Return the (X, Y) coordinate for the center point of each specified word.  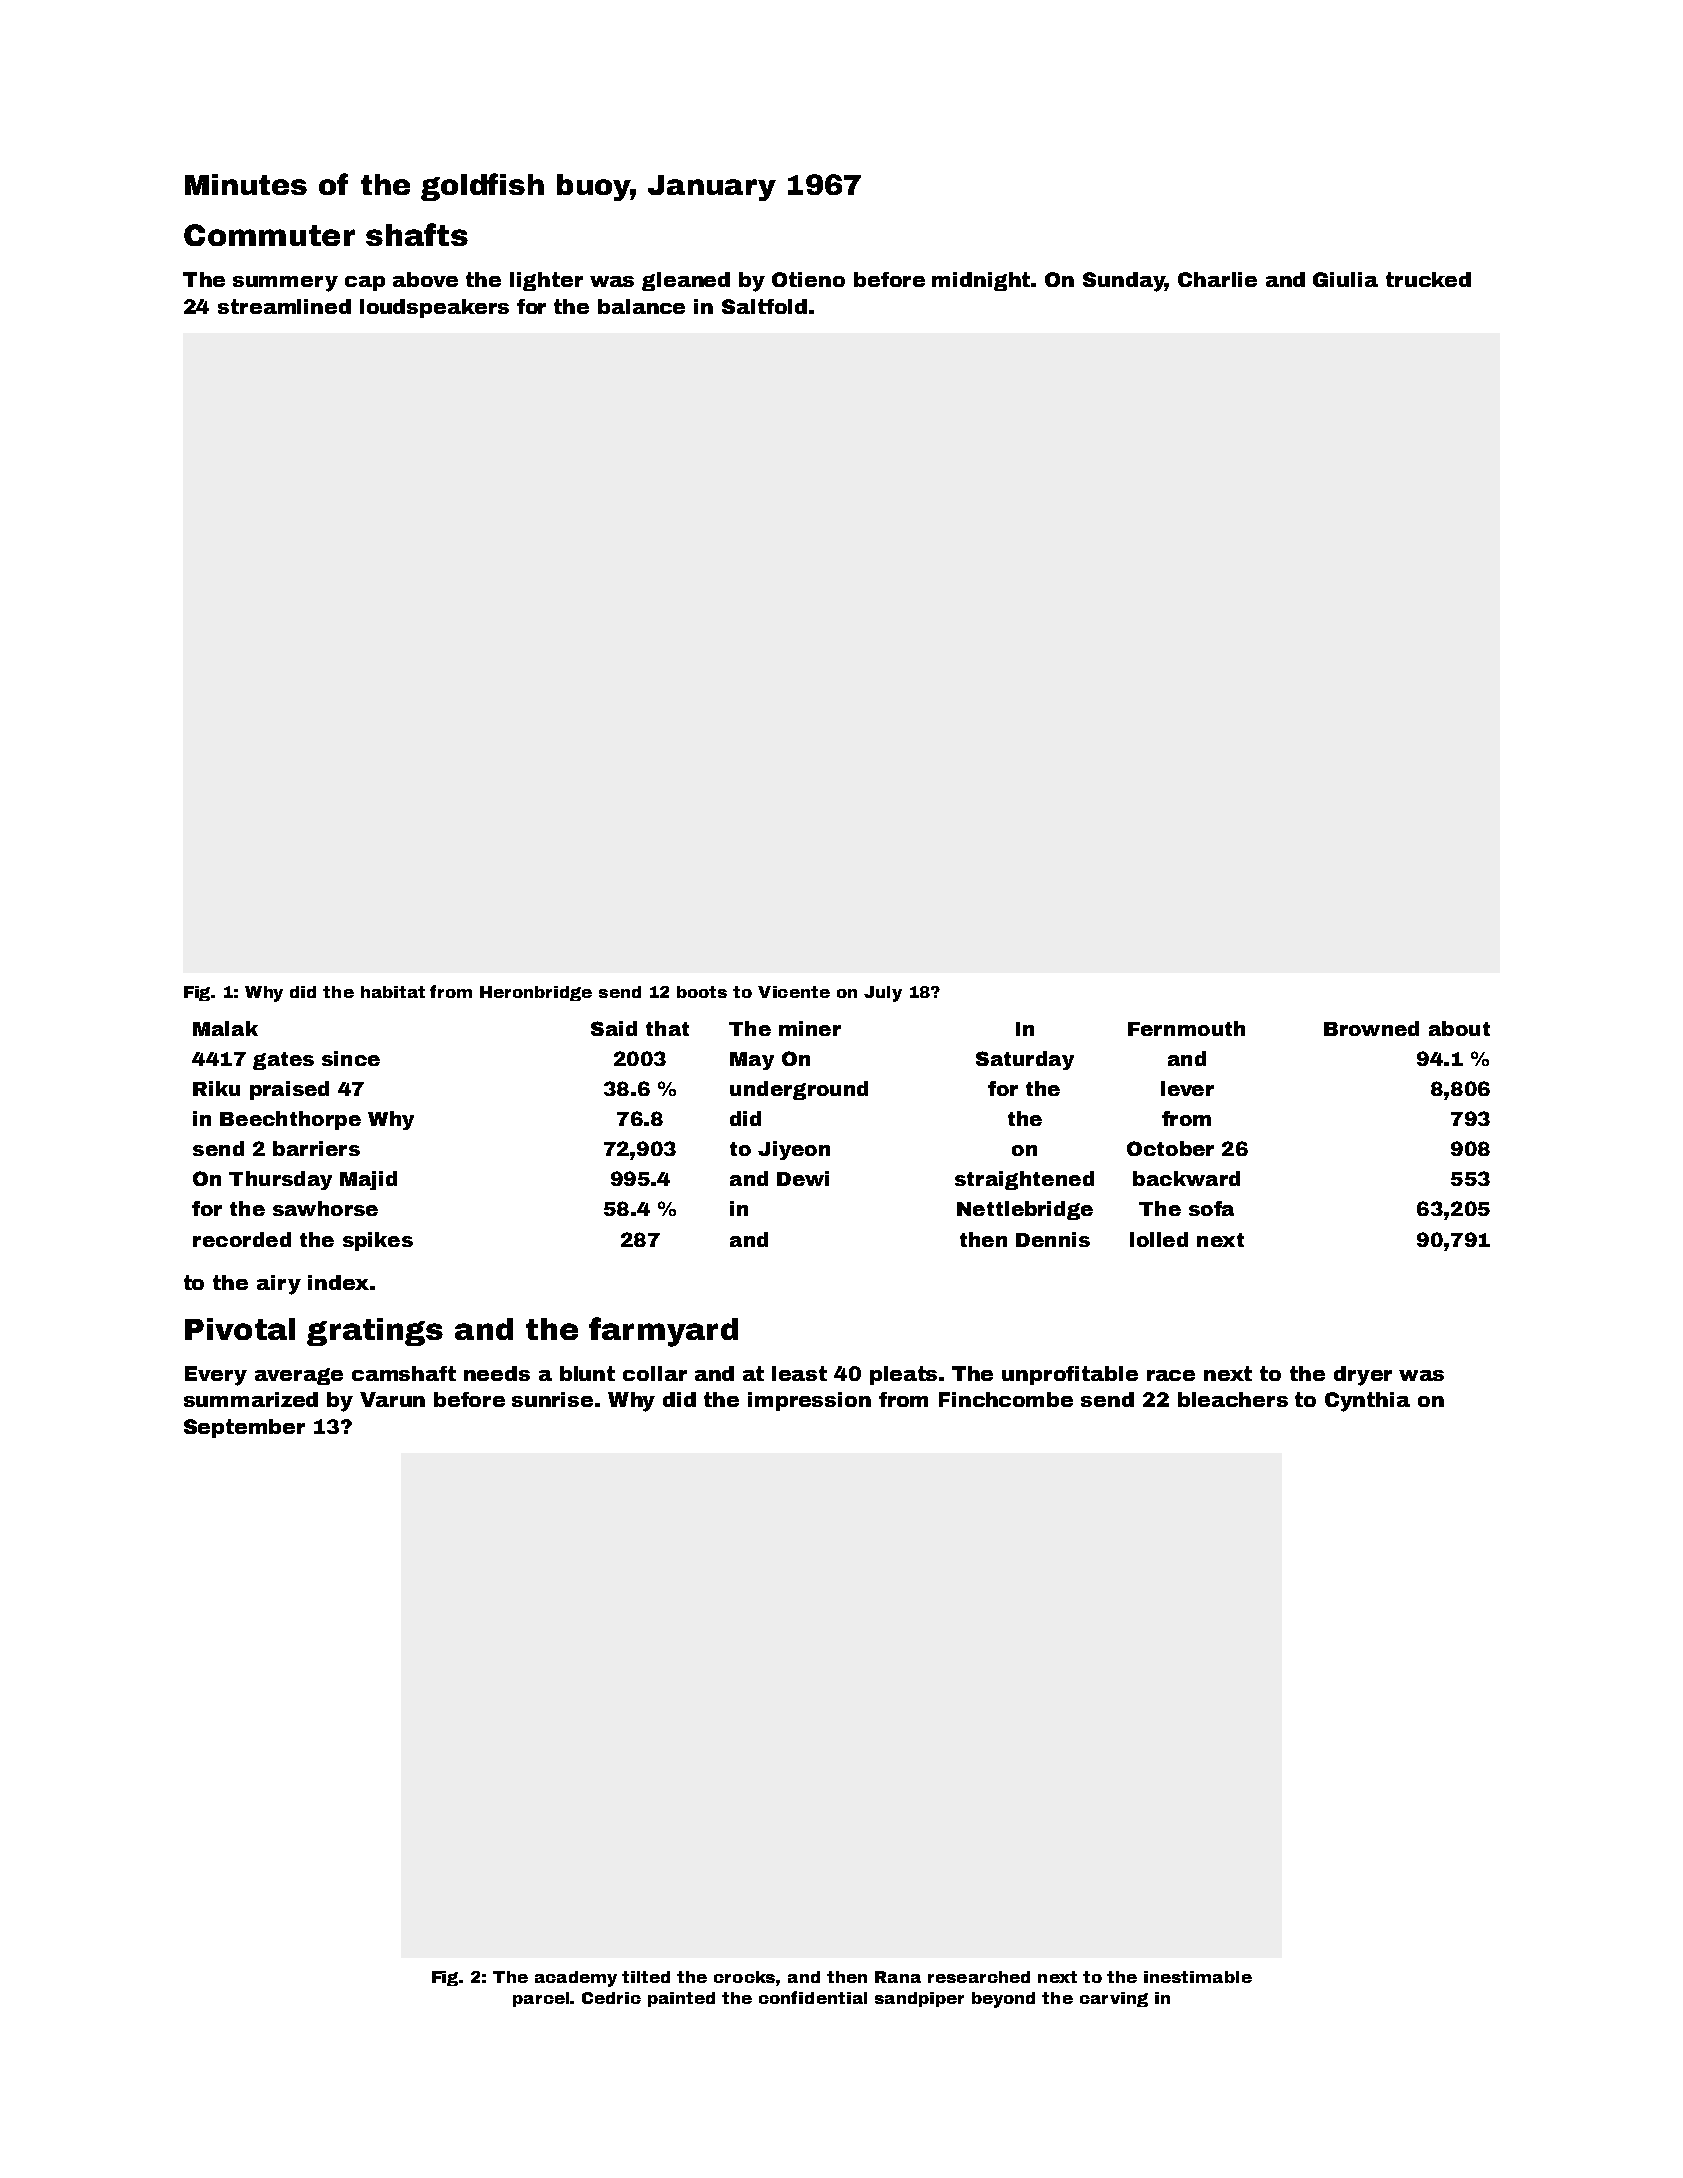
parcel (541, 1999)
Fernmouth (1186, 1028)
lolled (1159, 1239)
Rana (898, 1977)
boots (702, 992)
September (244, 1428)
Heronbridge (536, 993)
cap (365, 283)
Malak (225, 1028)
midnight (981, 281)
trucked (1428, 279)
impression (809, 1401)
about (1459, 1028)
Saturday (1025, 1060)
